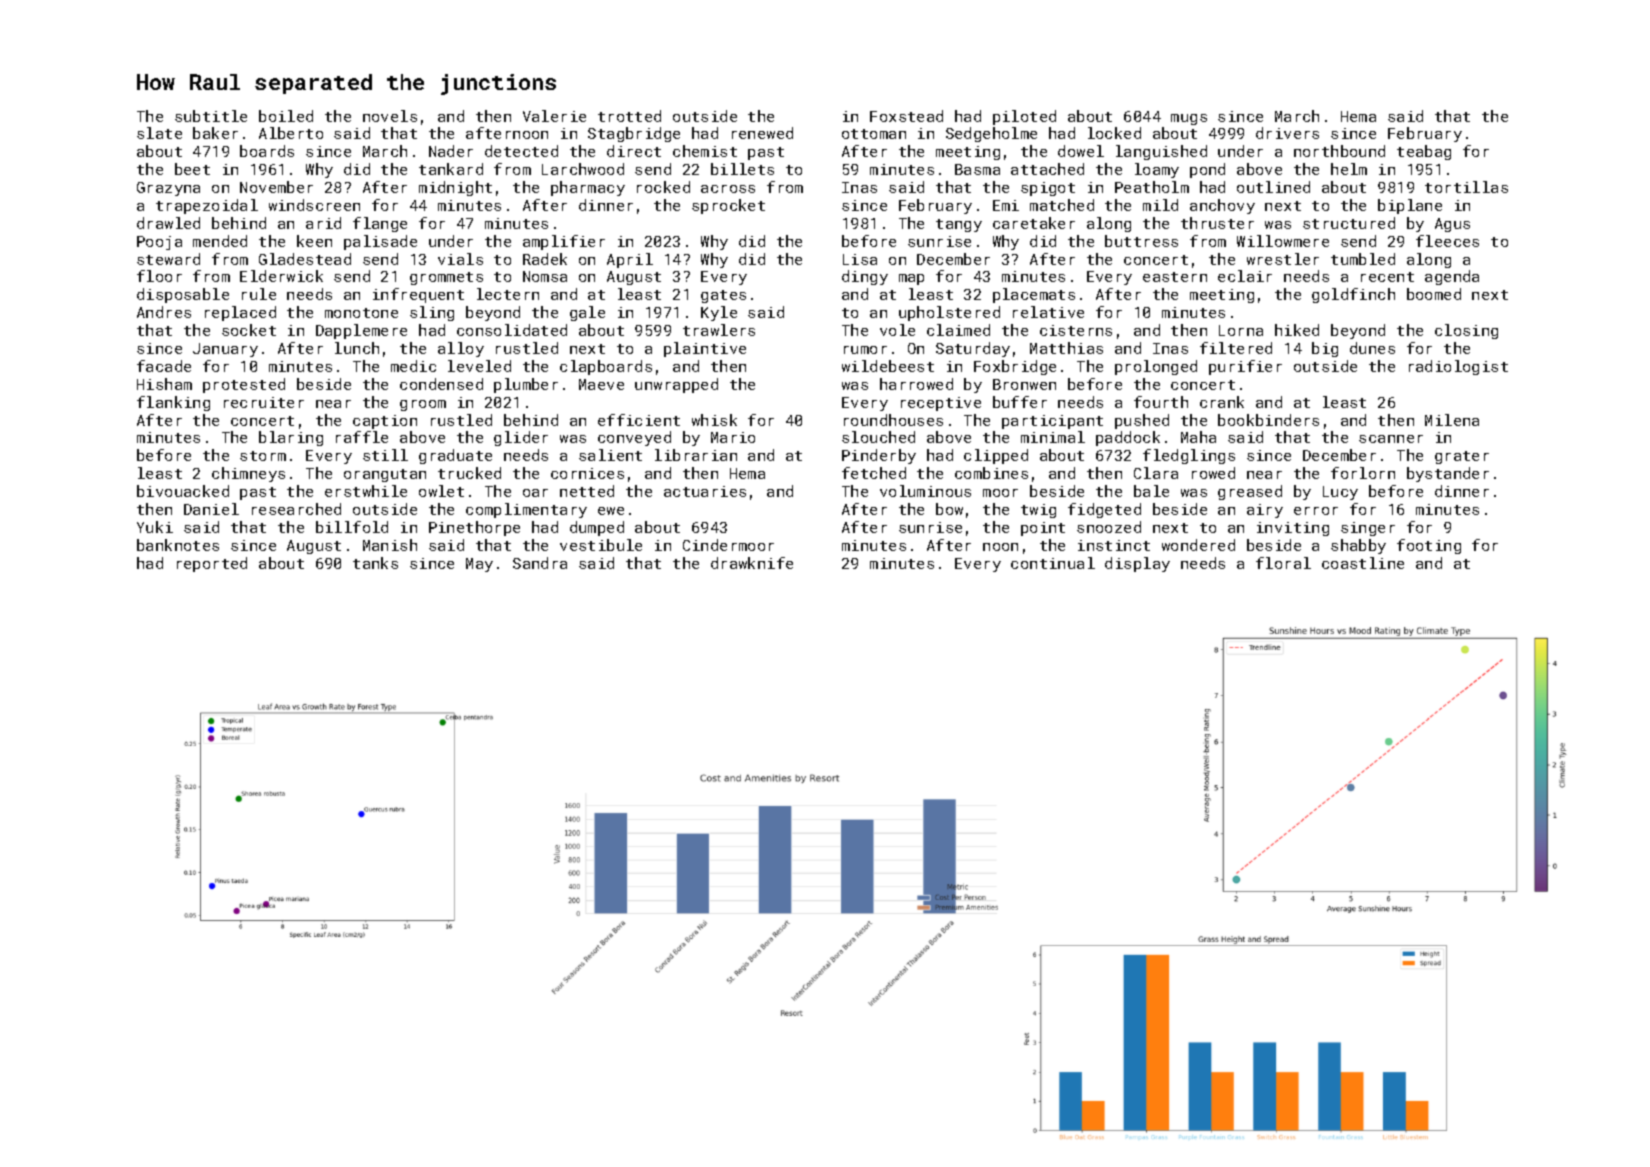  I want to click on Kyle, so click(719, 313).
